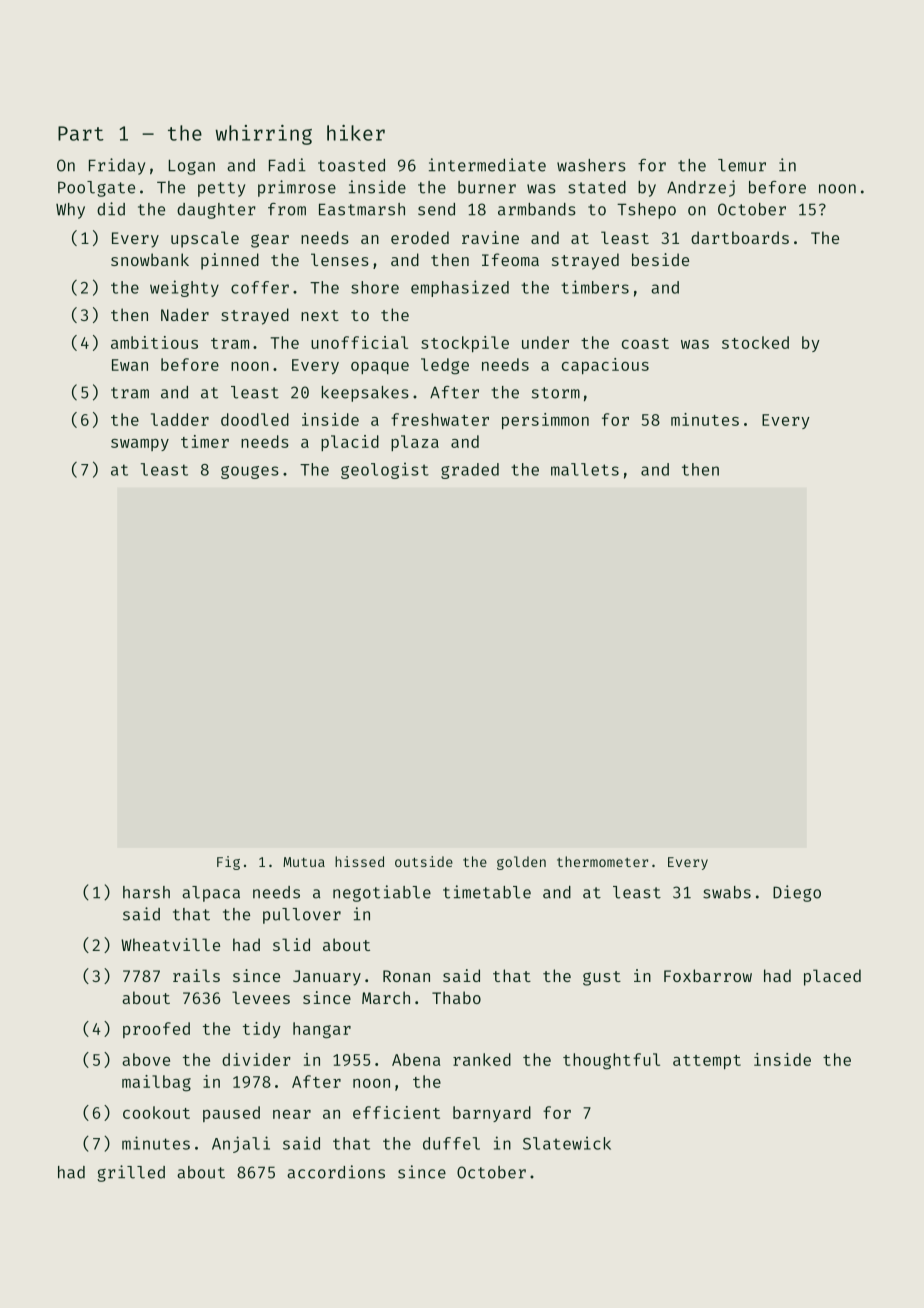  I want to click on persimmon, so click(545, 421).
